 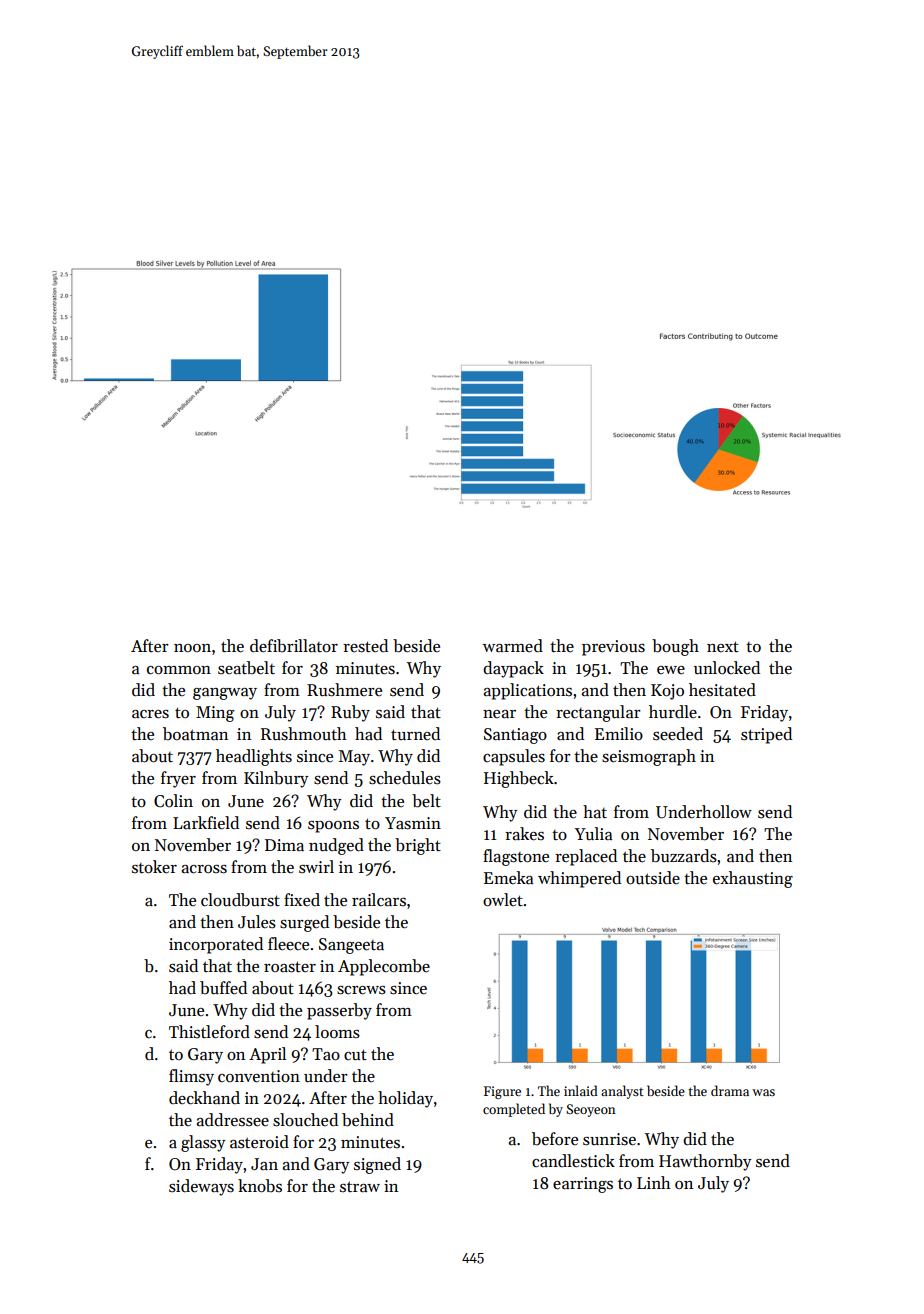 I want to click on Santiago, so click(x=515, y=736).
